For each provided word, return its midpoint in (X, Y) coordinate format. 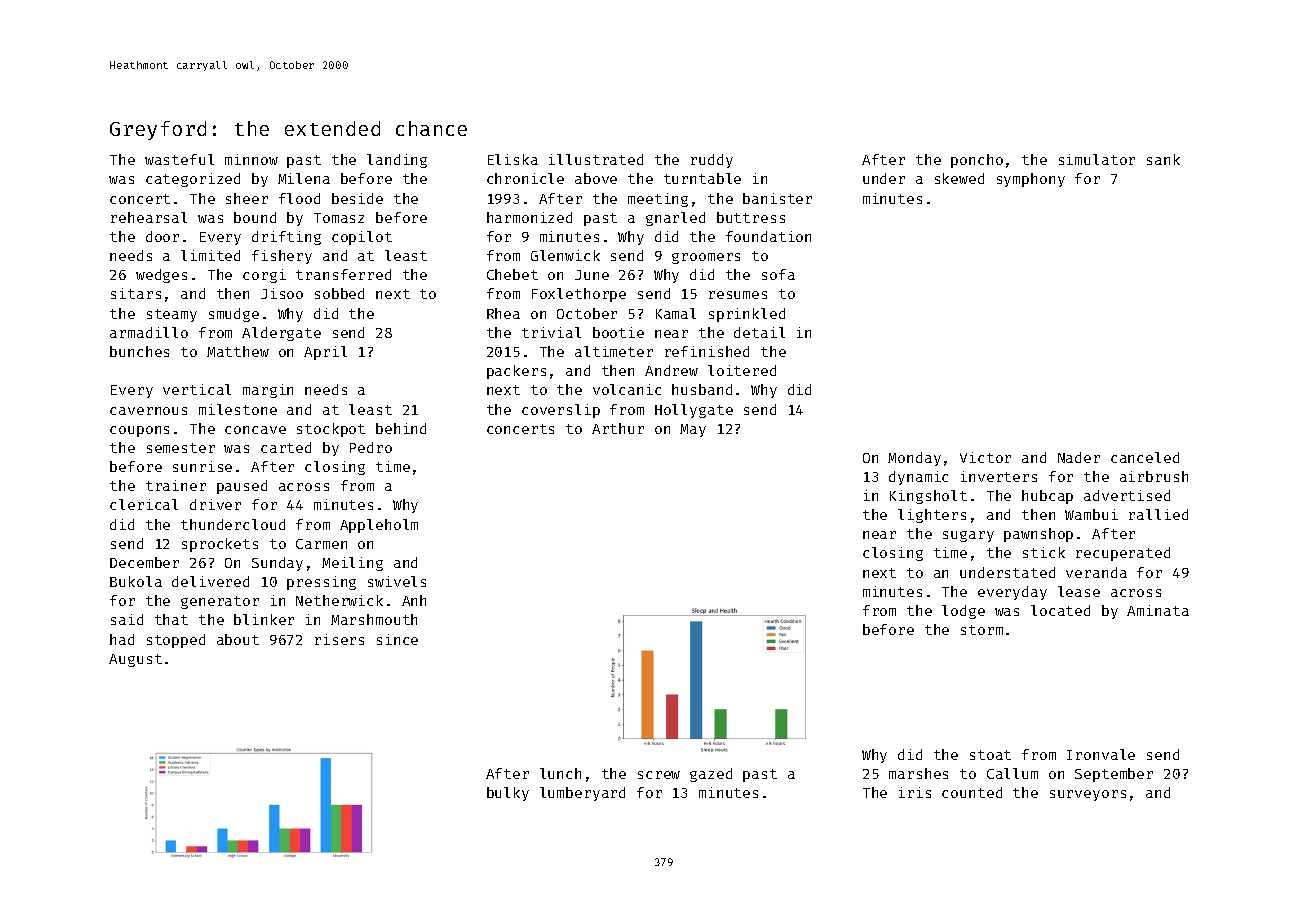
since (397, 639)
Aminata (1158, 610)
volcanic (627, 389)
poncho (977, 161)
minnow (251, 159)
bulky (508, 794)
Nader (1079, 457)
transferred (343, 274)
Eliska (513, 159)
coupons (139, 431)
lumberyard (582, 794)
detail (759, 332)
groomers (706, 258)
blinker (264, 619)
